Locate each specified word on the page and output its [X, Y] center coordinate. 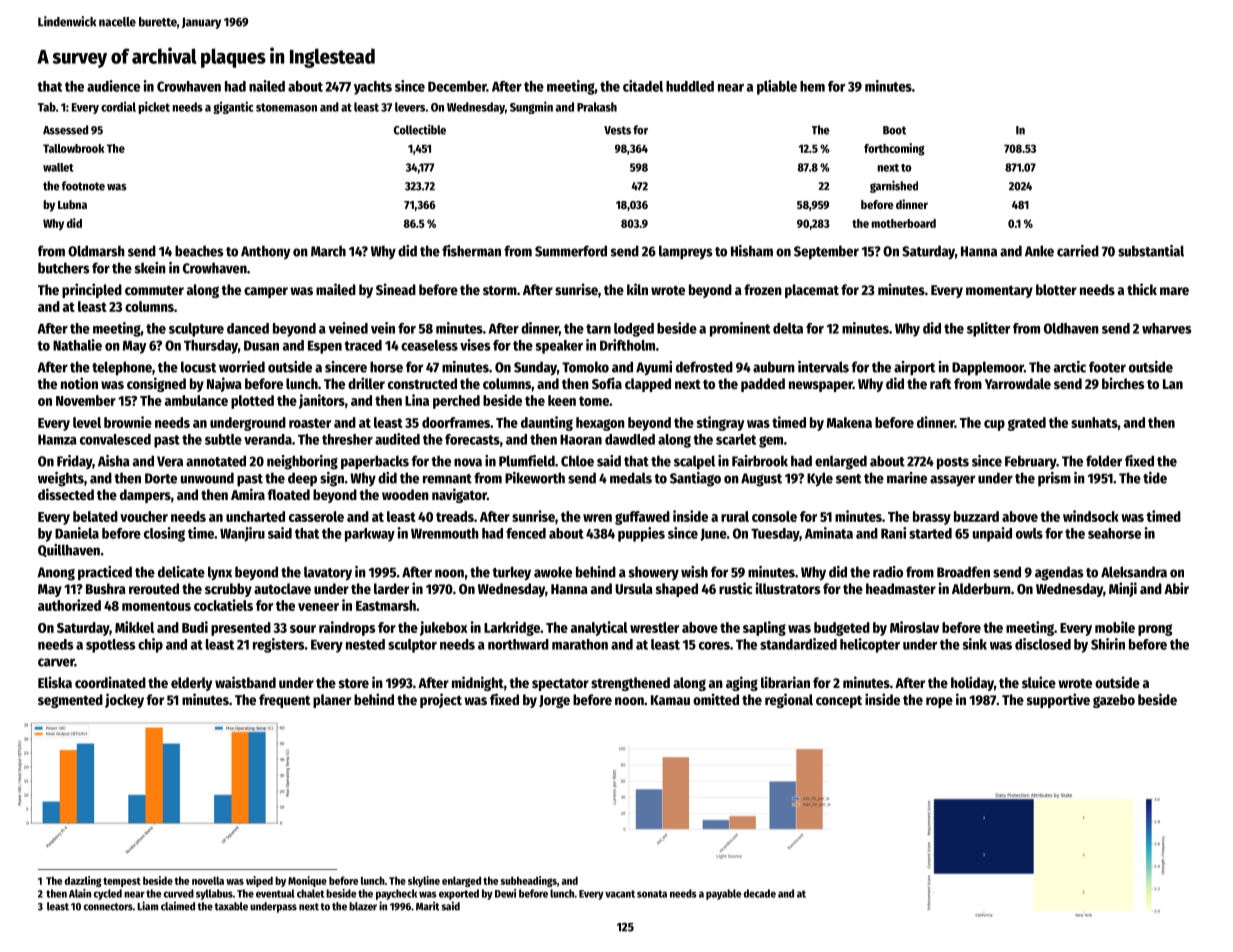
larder [391, 588]
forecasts [472, 439]
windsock [1091, 516]
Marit [427, 906]
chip [150, 645]
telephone [122, 368]
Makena [849, 422]
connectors [108, 907]
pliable [777, 87]
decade [760, 893]
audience [113, 86]
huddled [690, 86]
